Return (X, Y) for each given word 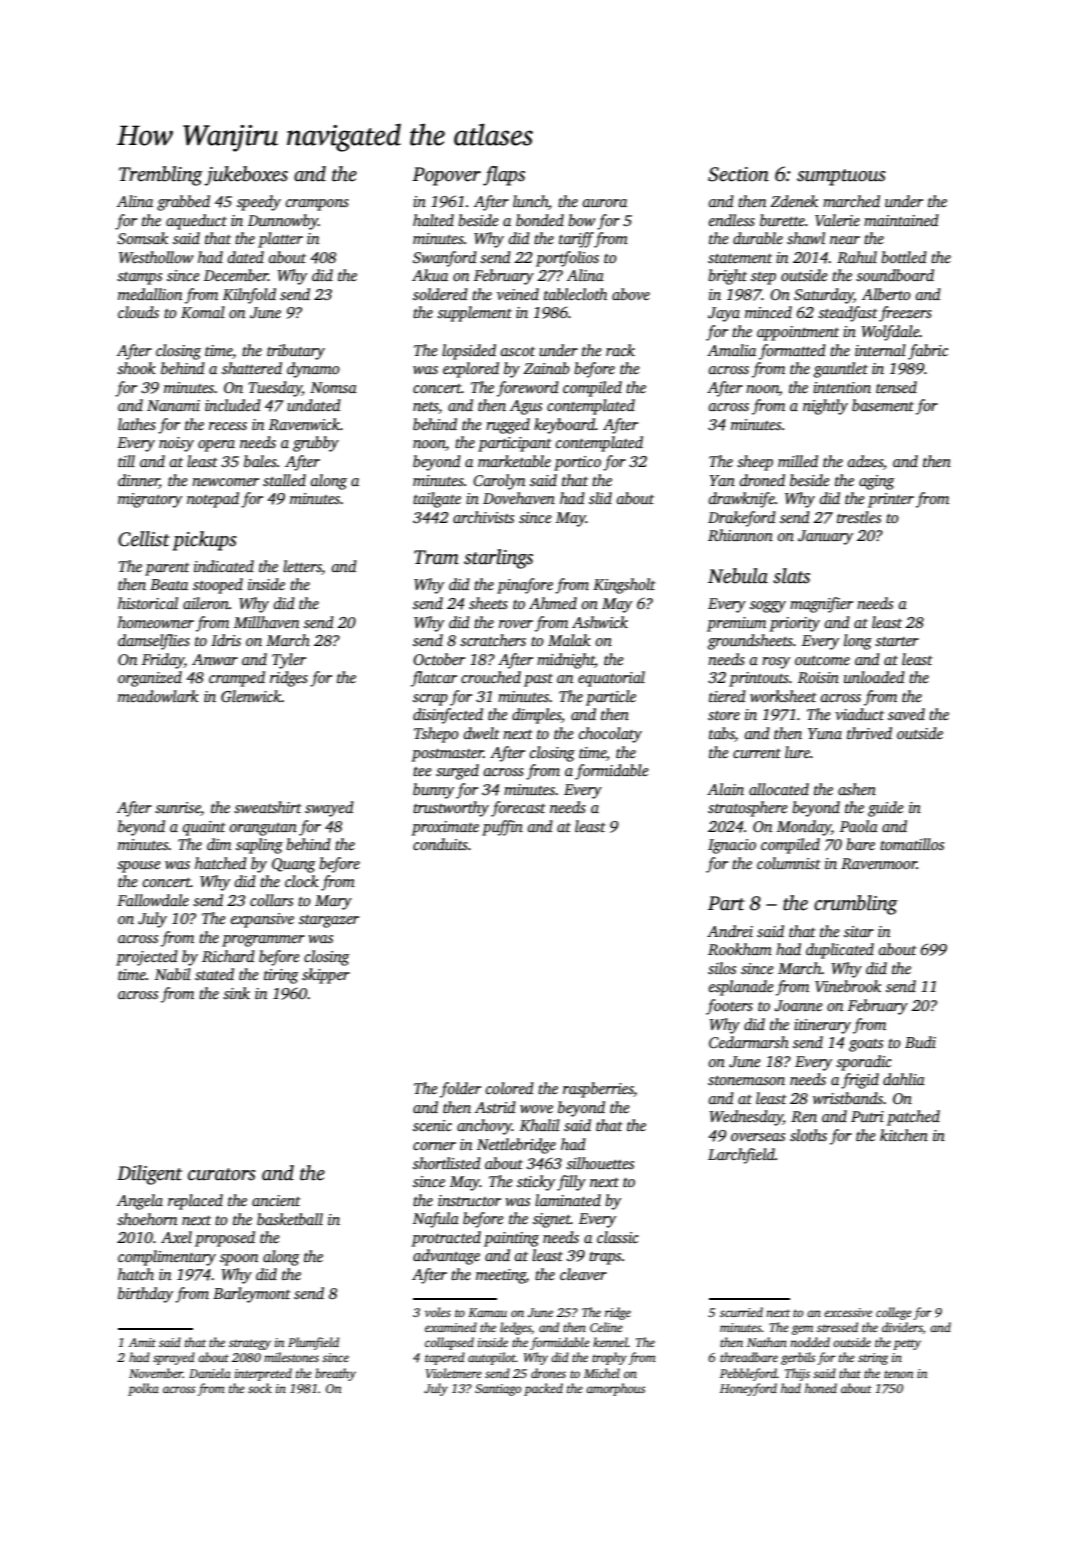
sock (260, 1388)
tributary (296, 352)
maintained (901, 220)
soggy (768, 607)
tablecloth (575, 294)
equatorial (611, 679)
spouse (139, 867)
